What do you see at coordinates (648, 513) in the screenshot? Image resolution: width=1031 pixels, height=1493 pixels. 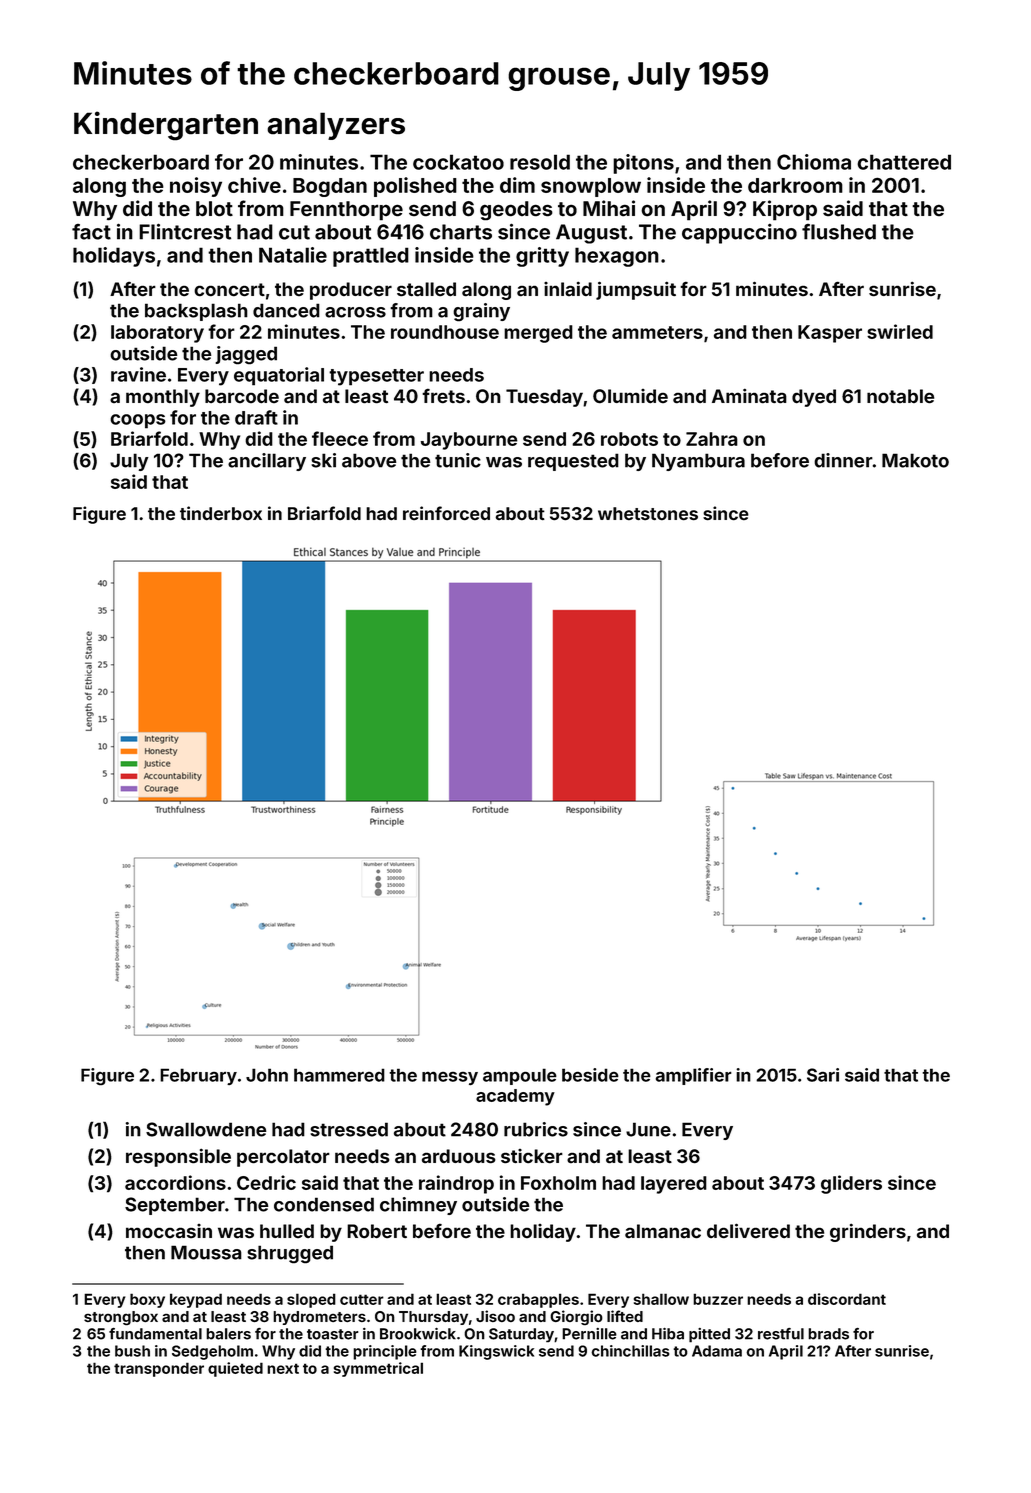 I see `whetstones` at bounding box center [648, 513].
